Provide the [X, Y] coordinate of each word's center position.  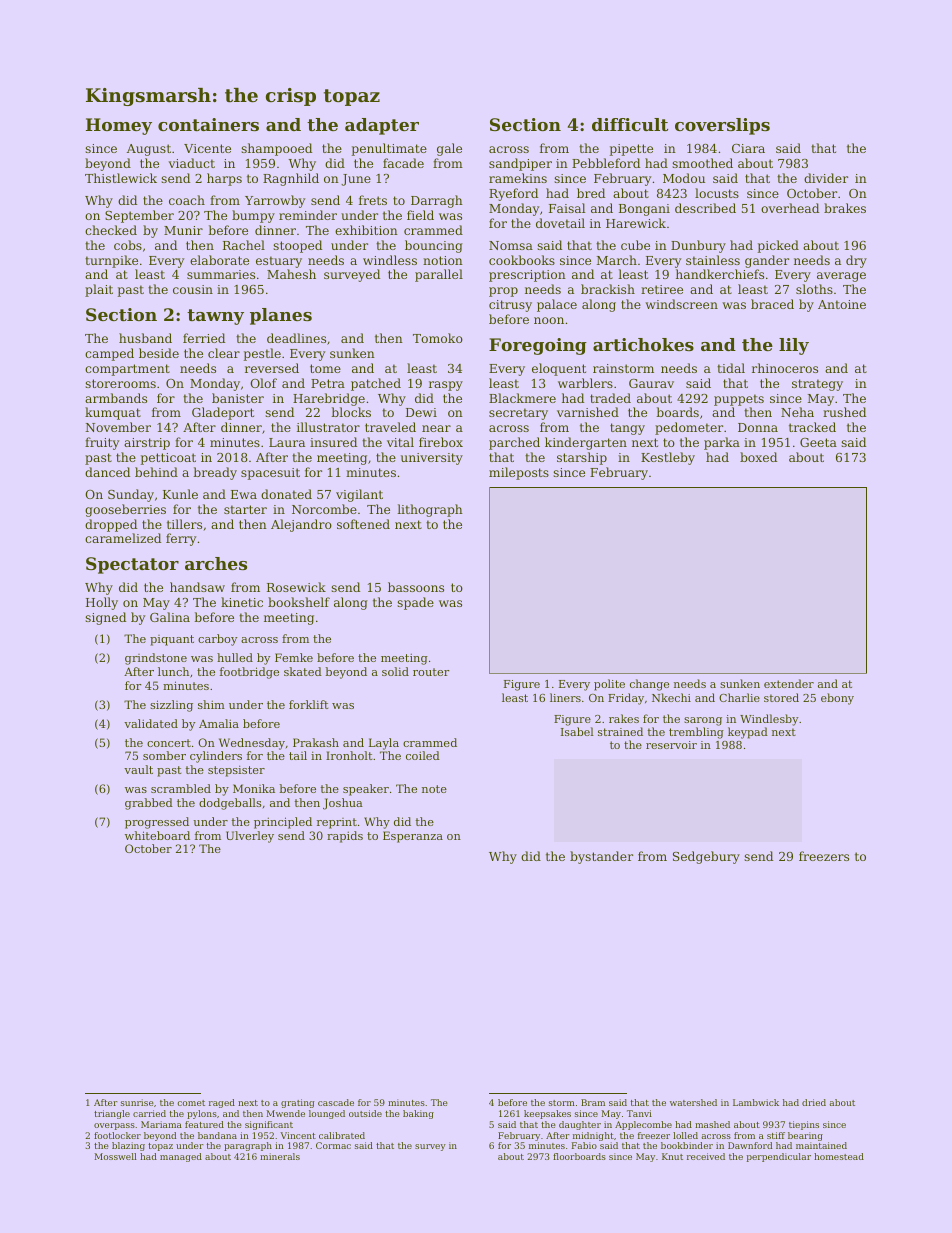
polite [609, 685]
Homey [119, 126]
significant [269, 1125]
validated [151, 723]
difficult [630, 124]
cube [635, 245]
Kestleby [668, 458]
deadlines [296, 338]
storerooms [120, 383]
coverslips [722, 126]
